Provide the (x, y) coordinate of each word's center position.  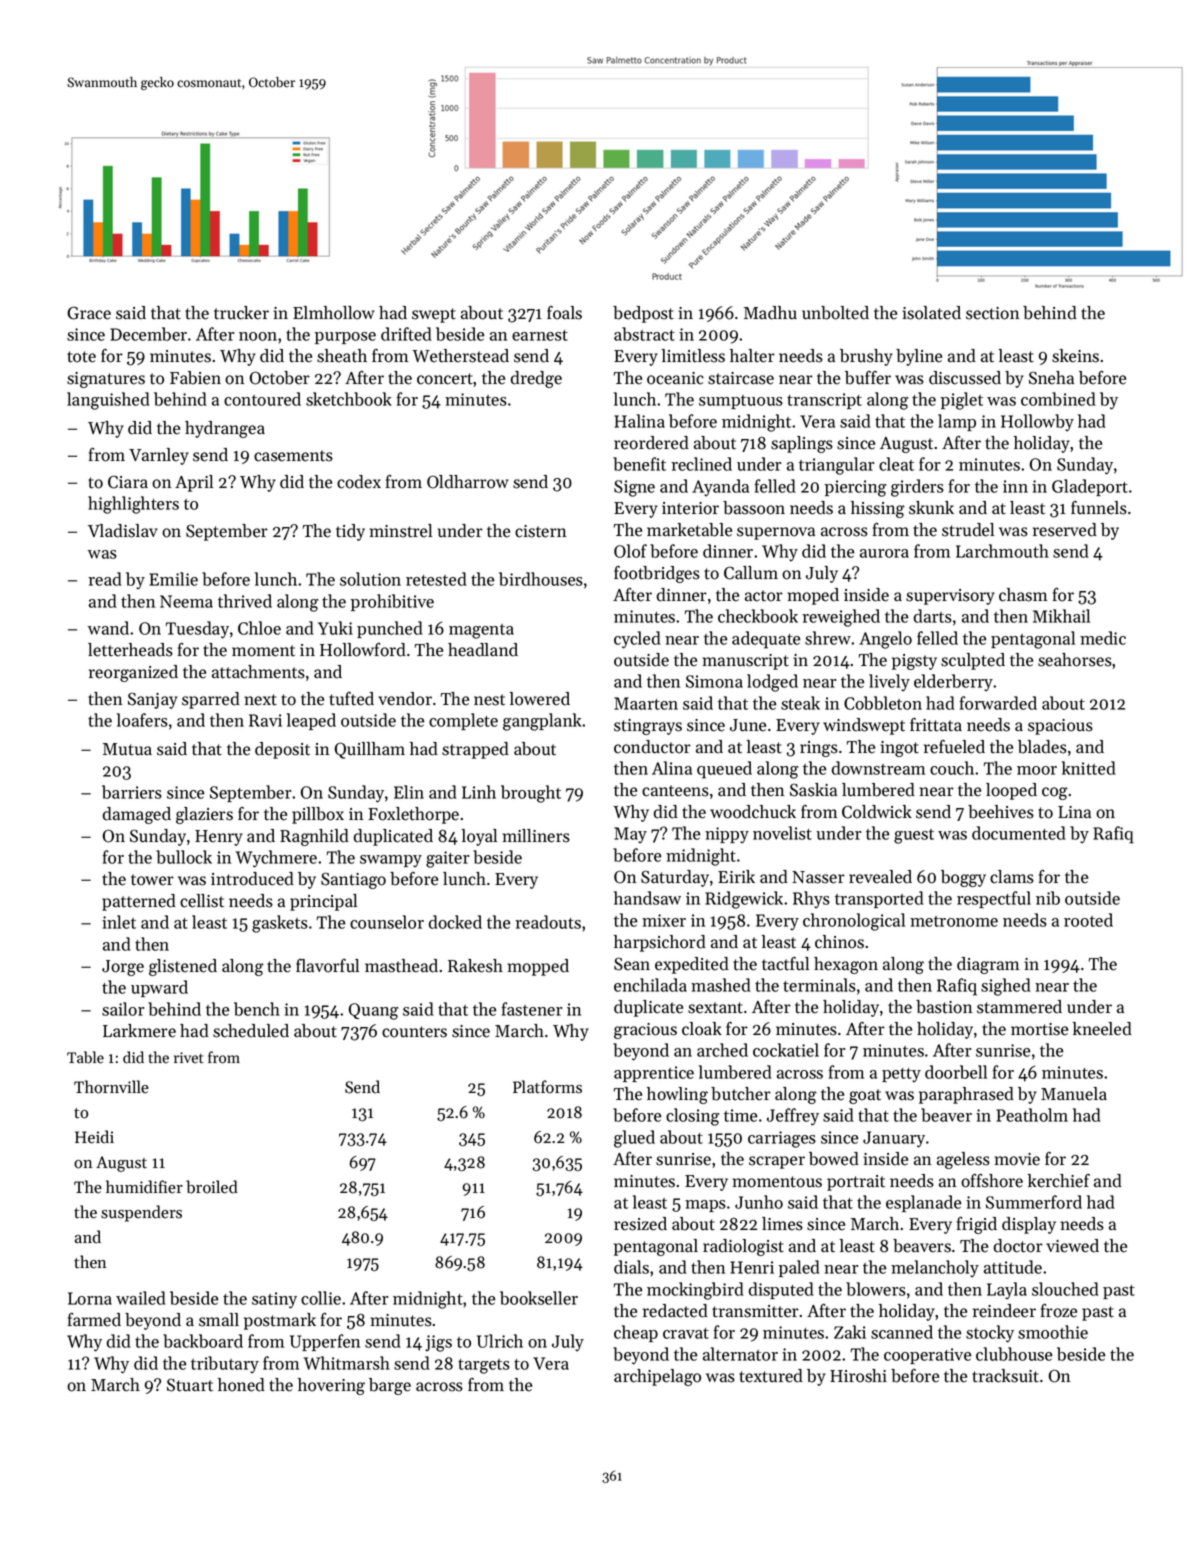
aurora (884, 553)
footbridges (657, 574)
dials (631, 1267)
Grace (89, 313)
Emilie (173, 579)
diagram (988, 965)
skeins (1075, 356)
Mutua (127, 749)
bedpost (643, 314)
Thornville (111, 1087)
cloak (702, 1029)
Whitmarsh (347, 1363)
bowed (834, 1159)
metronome (954, 921)
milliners (536, 836)
